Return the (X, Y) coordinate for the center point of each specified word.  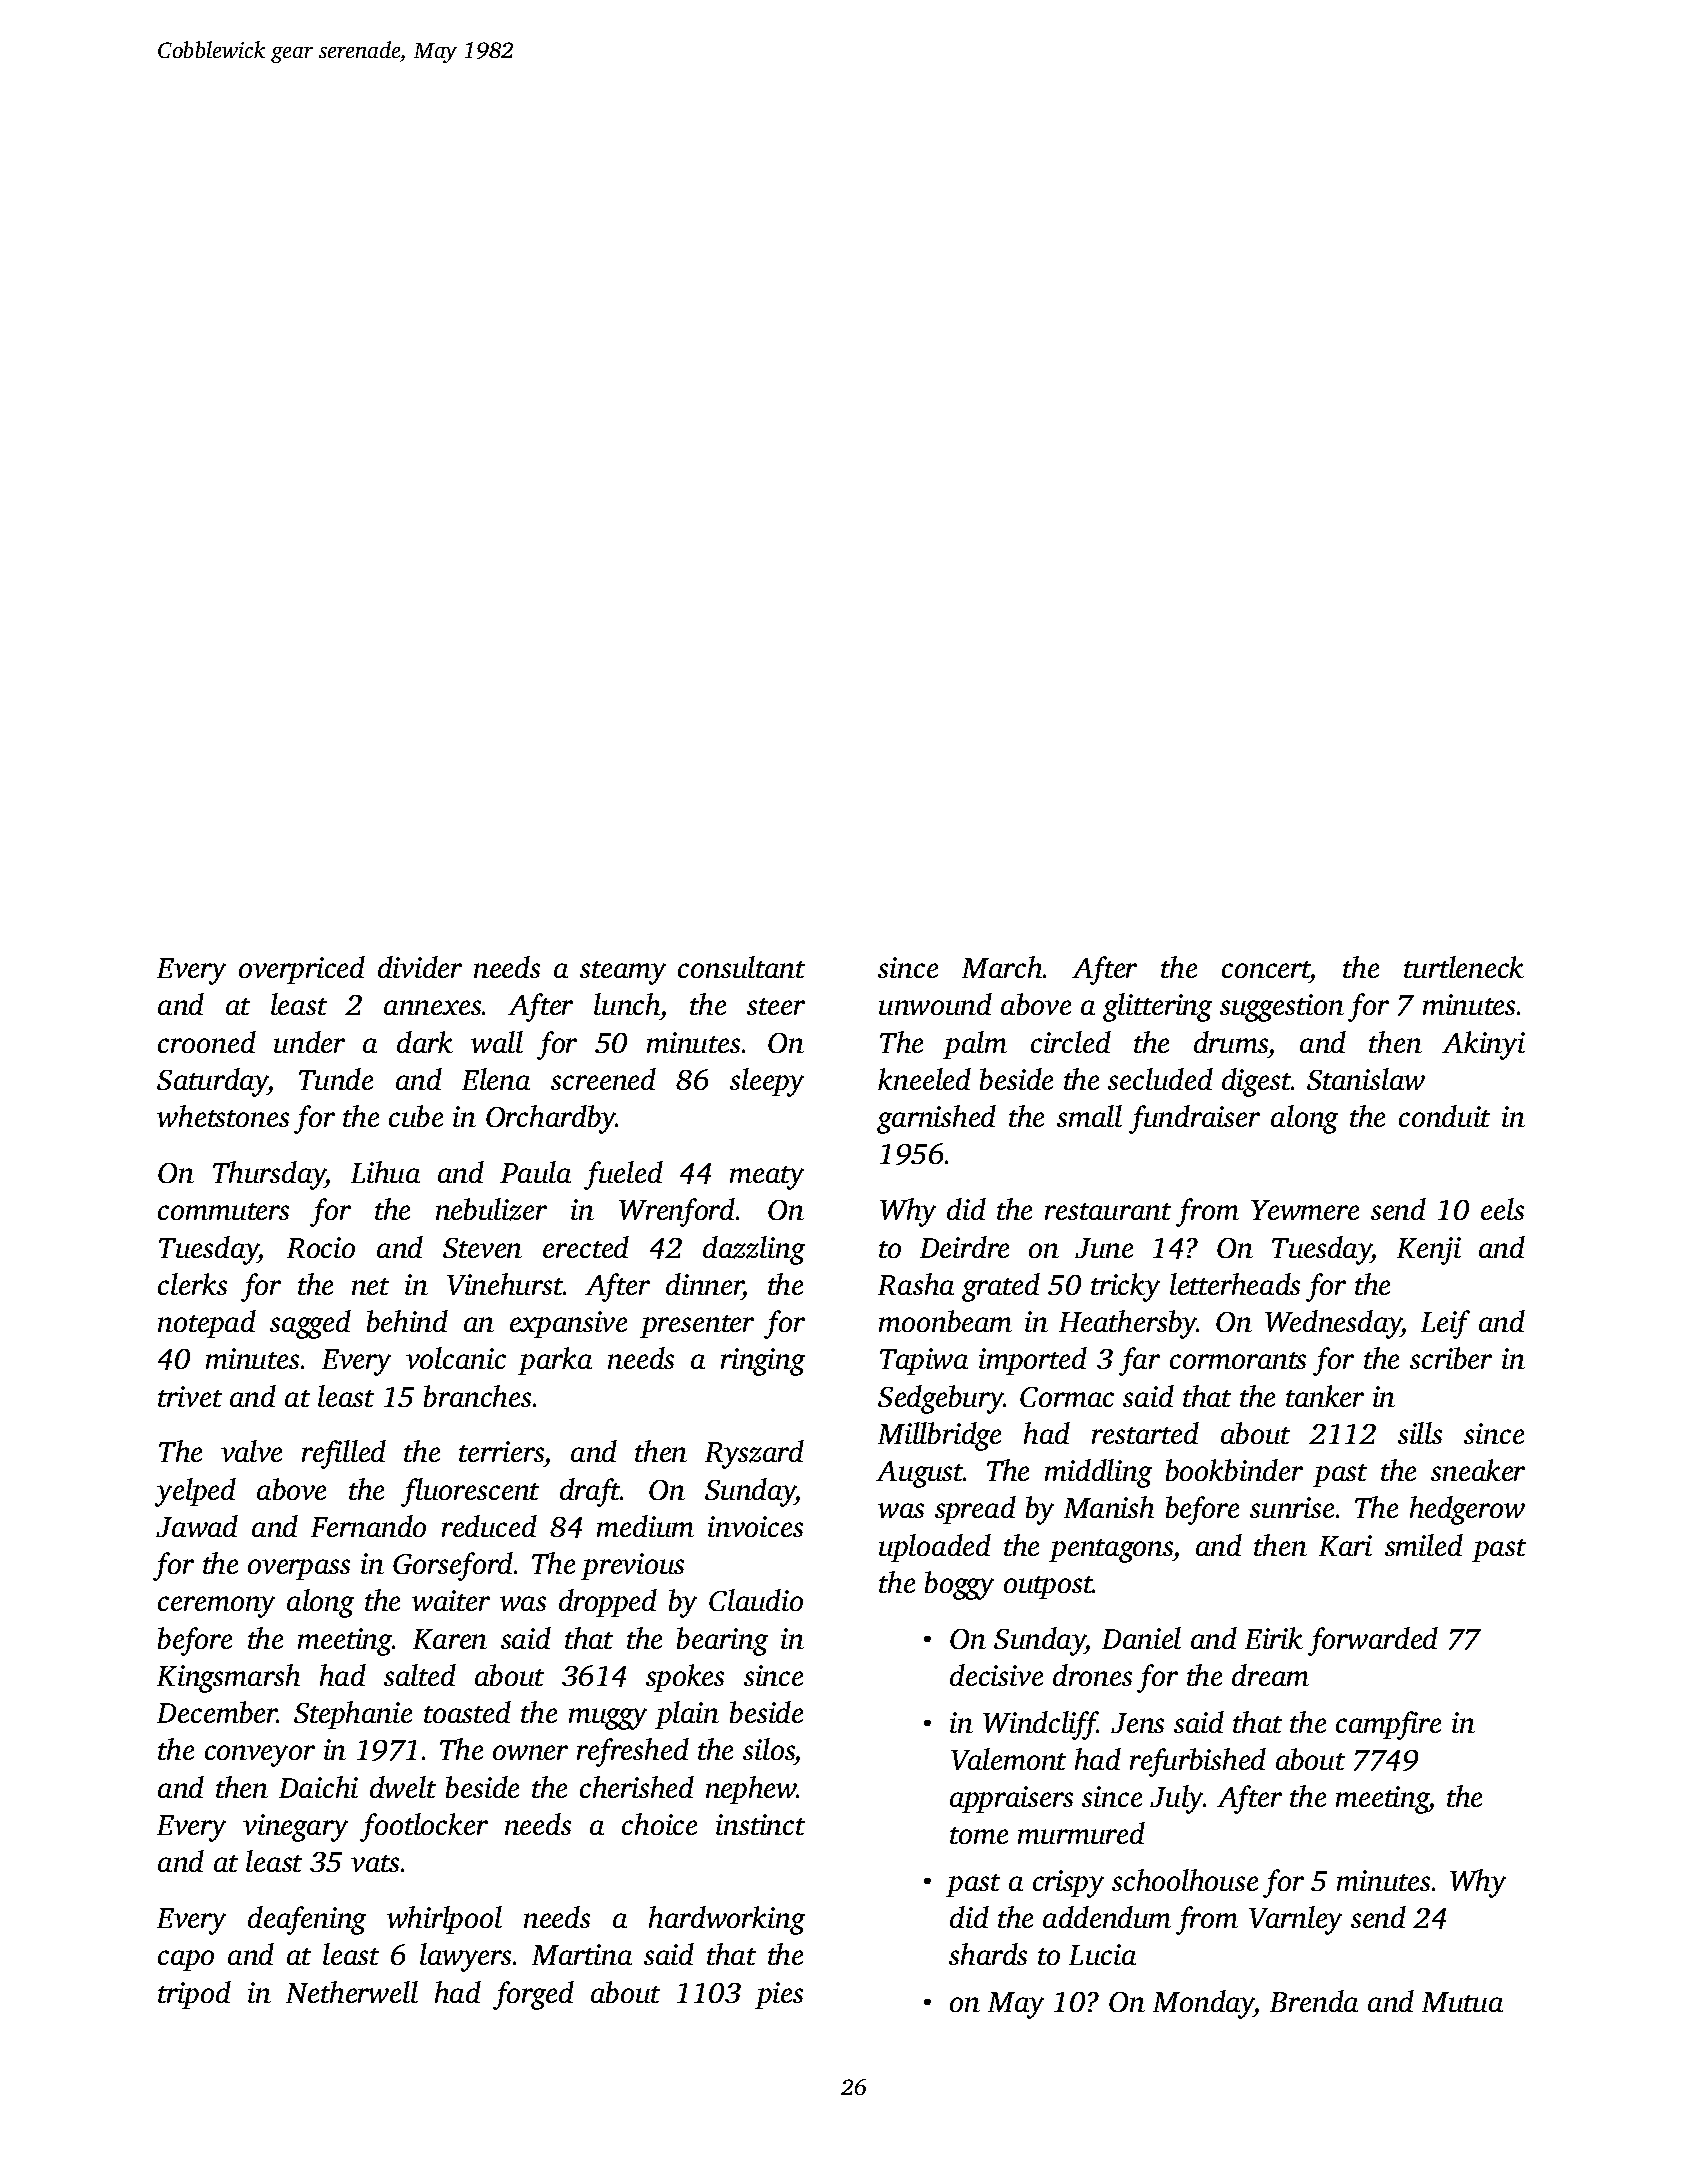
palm (975, 1045)
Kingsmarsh (228, 1678)
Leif (1445, 1324)
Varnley (1295, 1920)
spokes (685, 1678)
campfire (1388, 1725)
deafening (307, 1920)
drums (1231, 1042)
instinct (760, 1824)
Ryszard (754, 1454)
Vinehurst (505, 1284)
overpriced (302, 970)
